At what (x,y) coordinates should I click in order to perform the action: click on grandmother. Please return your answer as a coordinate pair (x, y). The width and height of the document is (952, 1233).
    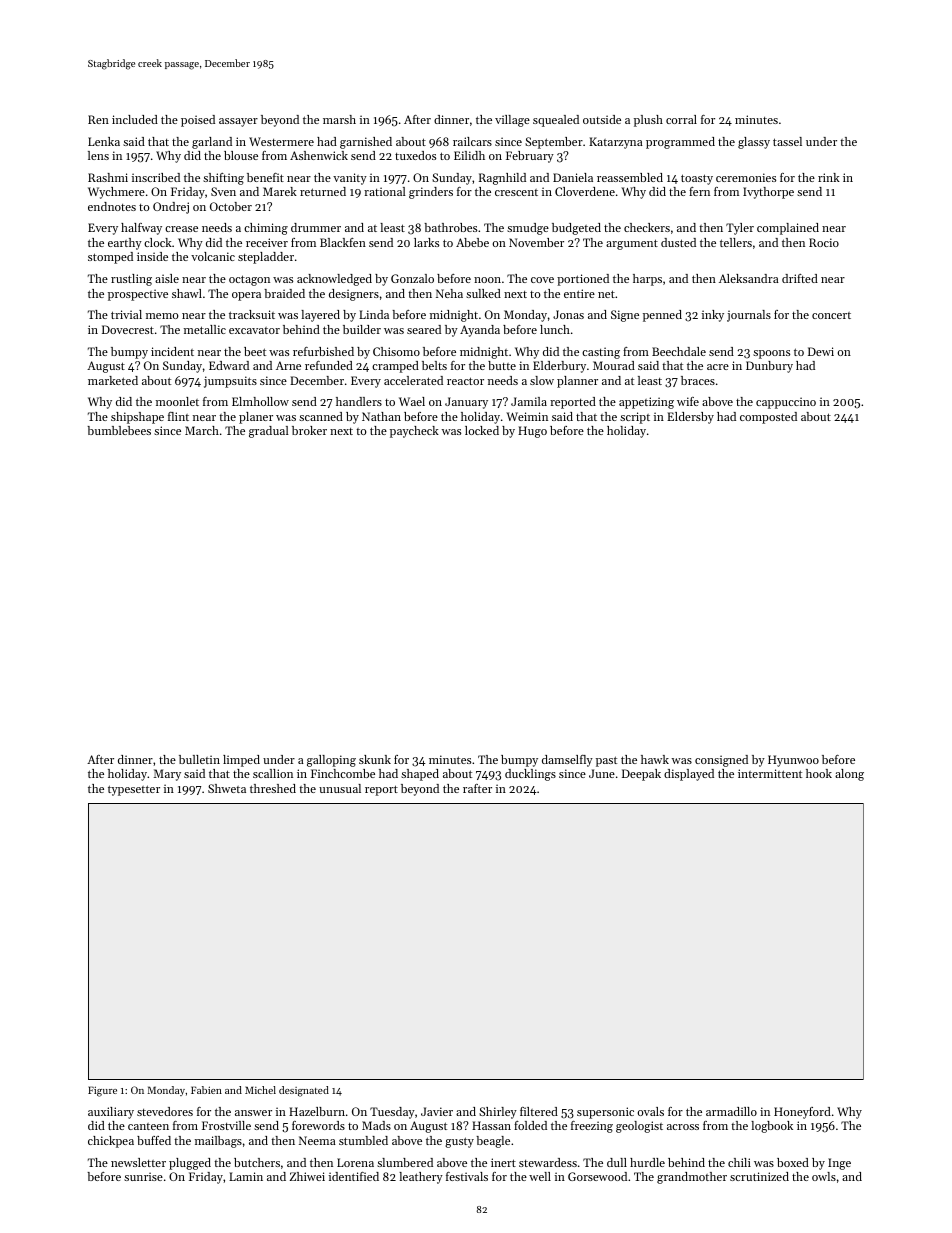
    Looking at the image, I should click on (692, 1178).
